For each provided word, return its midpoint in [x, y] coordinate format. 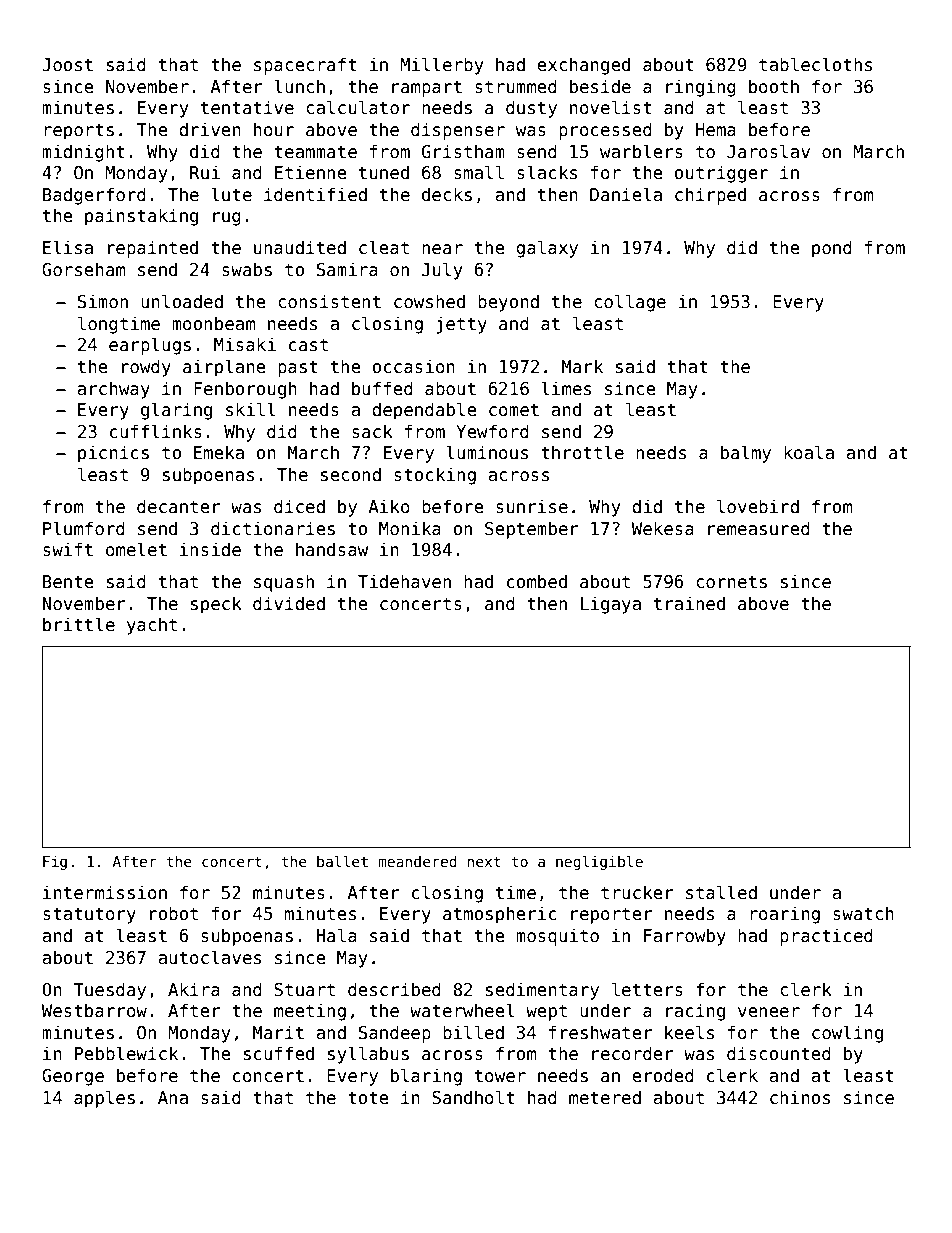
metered [605, 1097]
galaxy [547, 249]
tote [368, 1098]
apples [104, 1099]
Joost [67, 65]
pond [832, 249]
